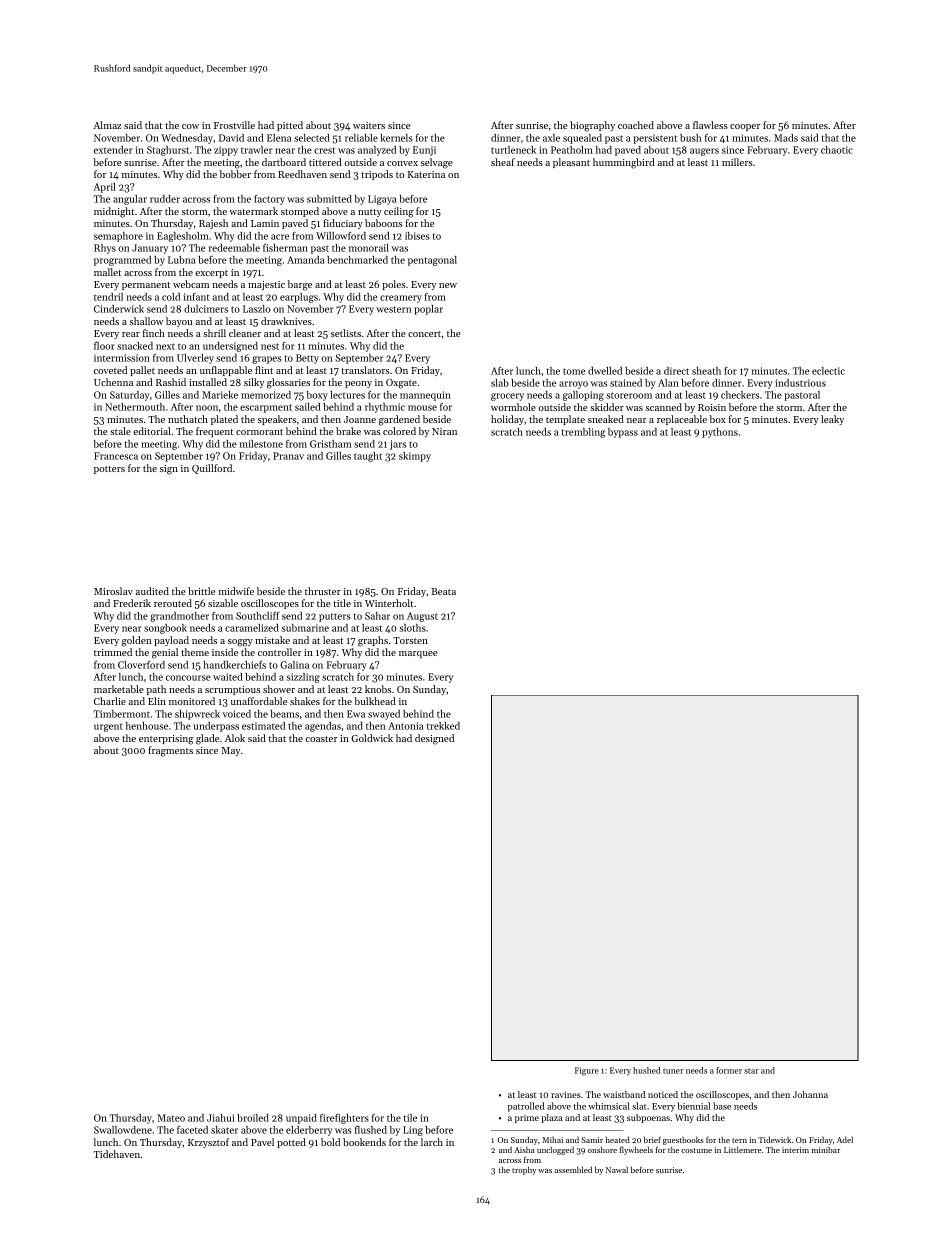  Describe the element at coordinates (116, 1154) in the screenshot. I see `Tidehaven` at that location.
